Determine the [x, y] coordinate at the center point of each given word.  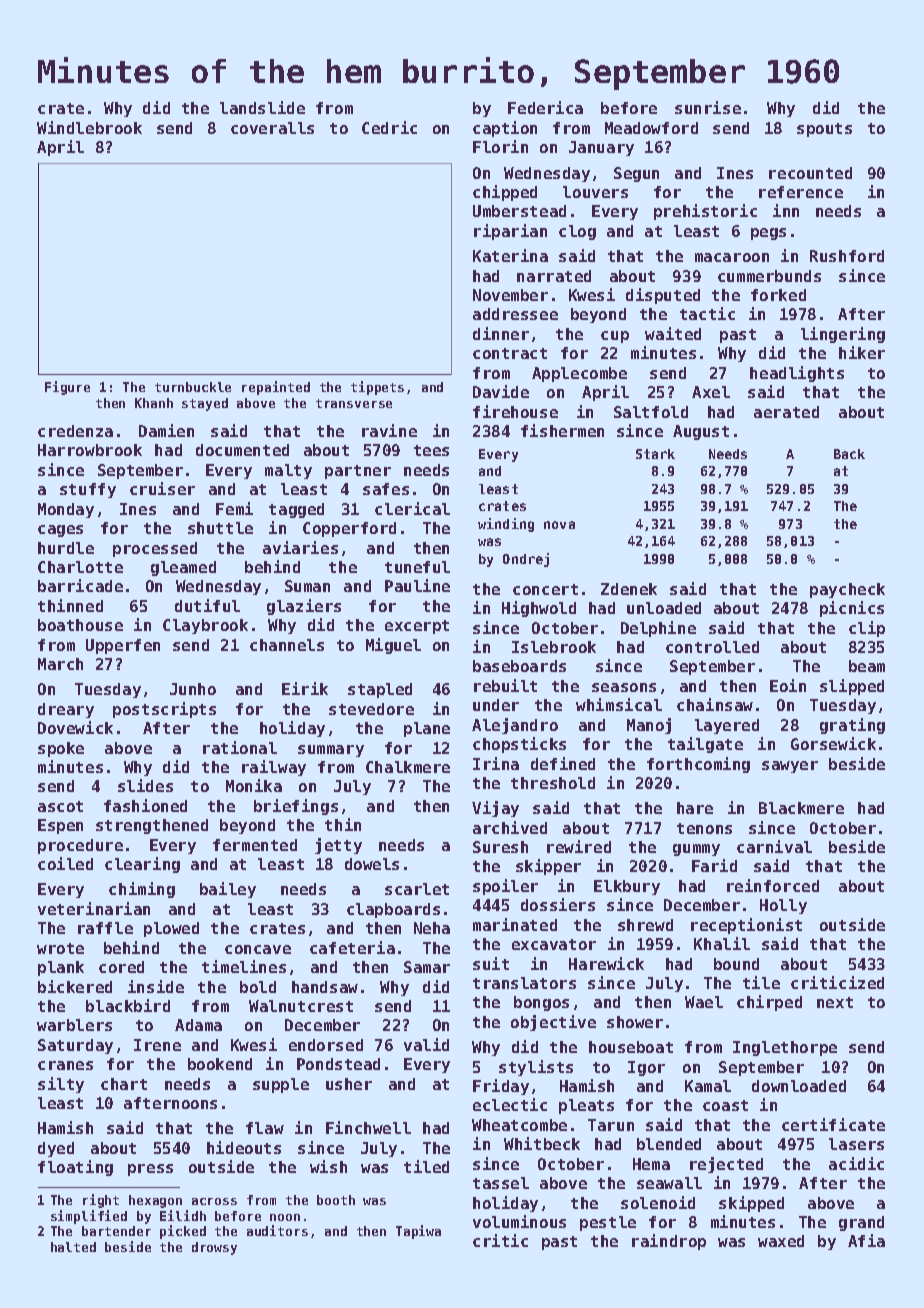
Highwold [539, 609]
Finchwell [368, 1127]
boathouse [80, 625]
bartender [116, 1231]
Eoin [788, 685]
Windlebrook [89, 127]
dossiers [558, 904]
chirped [769, 1003]
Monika [254, 785]
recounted [810, 173]
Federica [545, 107]
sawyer [790, 767]
